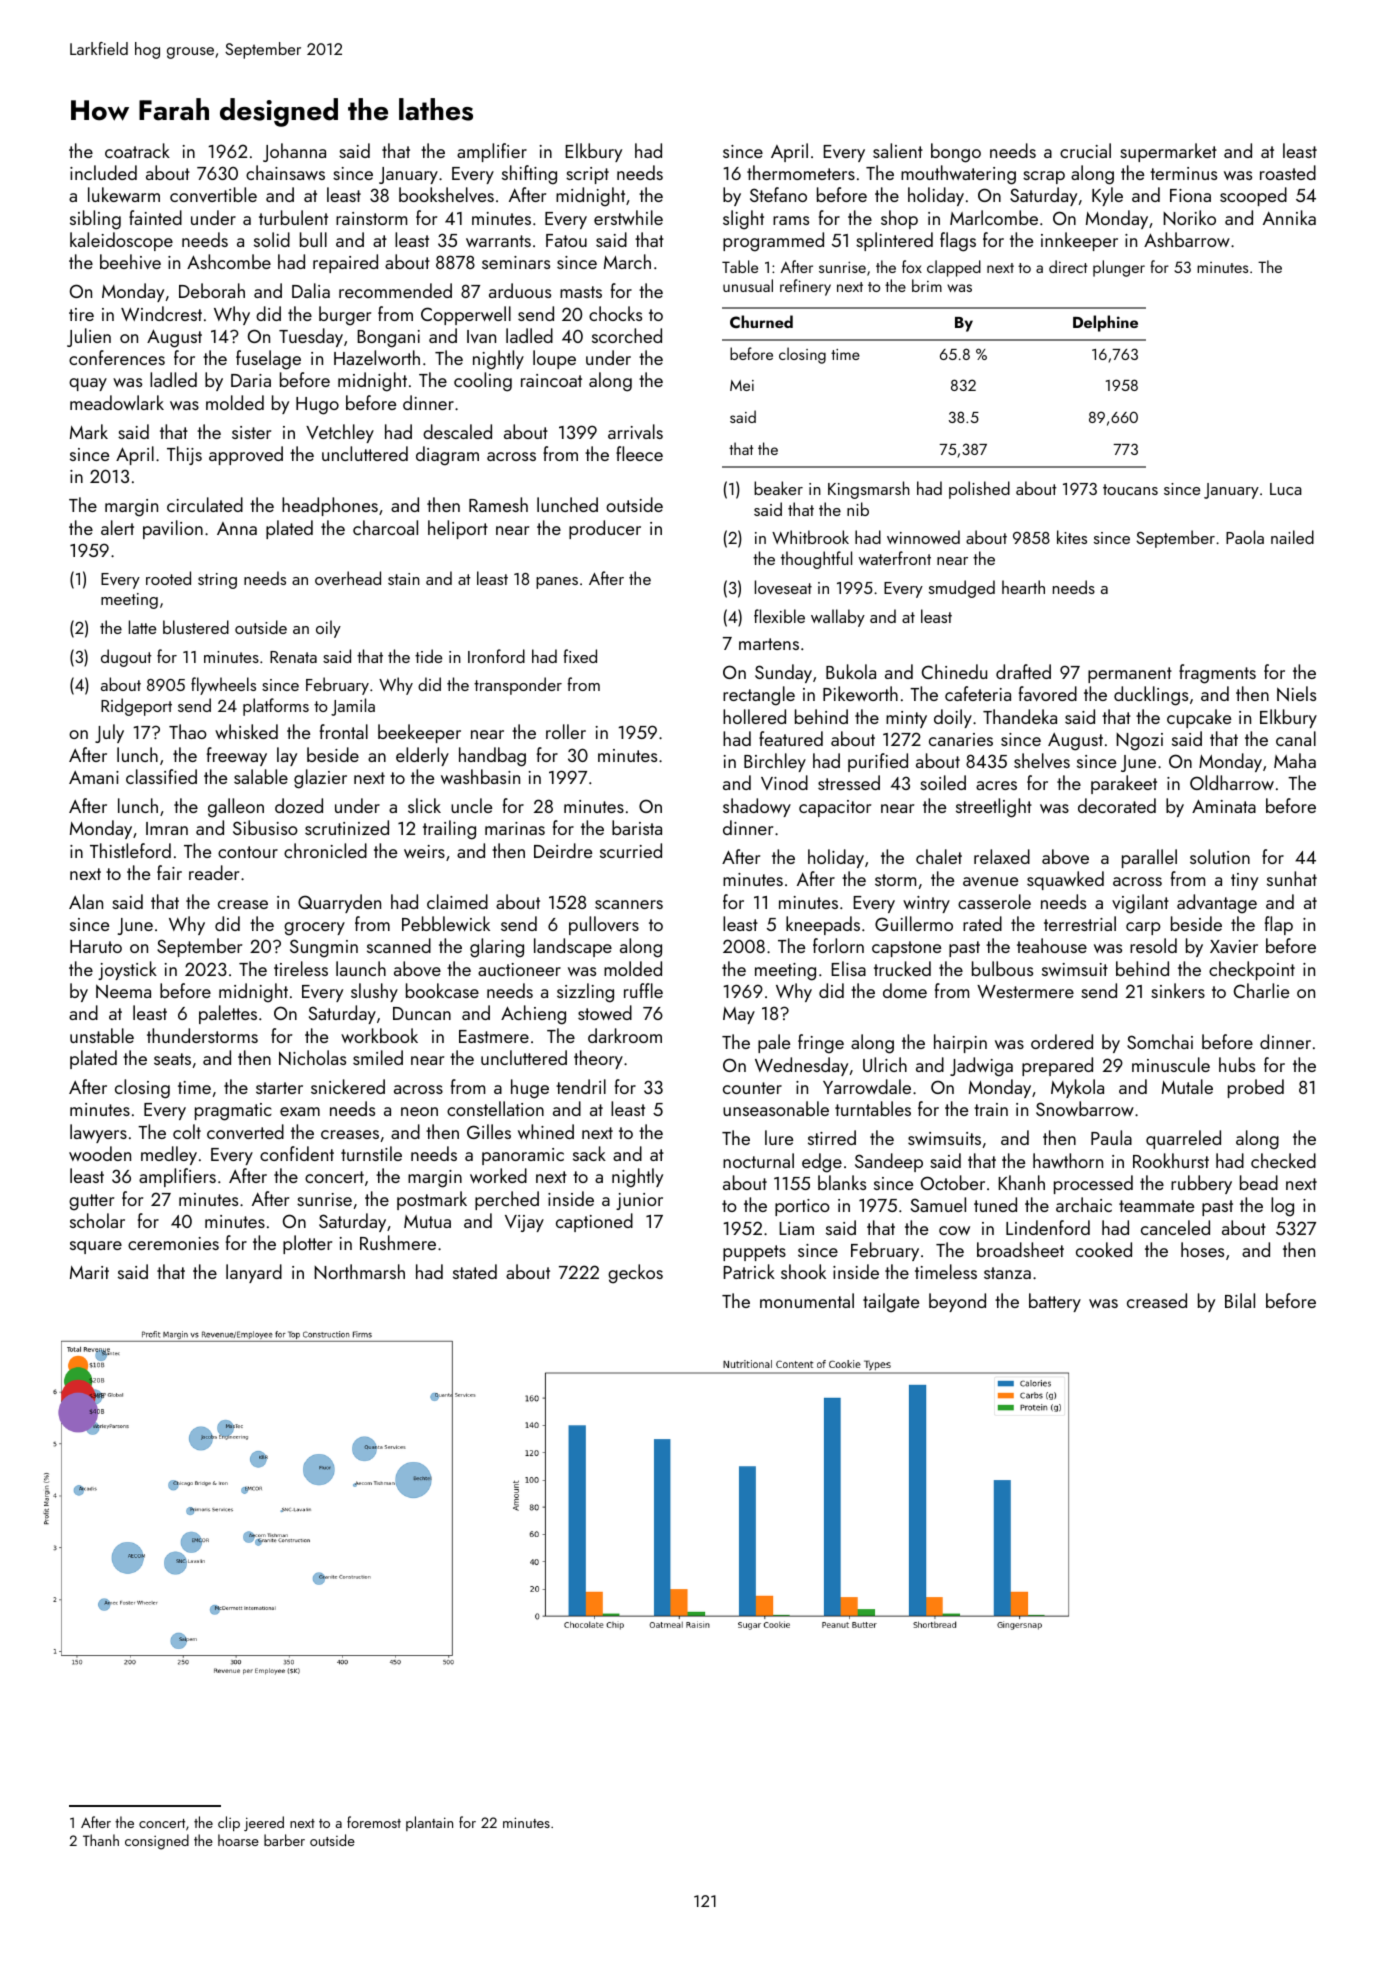 The width and height of the screenshot is (1386, 1969). I want to click on Bilal, so click(1240, 1300).
